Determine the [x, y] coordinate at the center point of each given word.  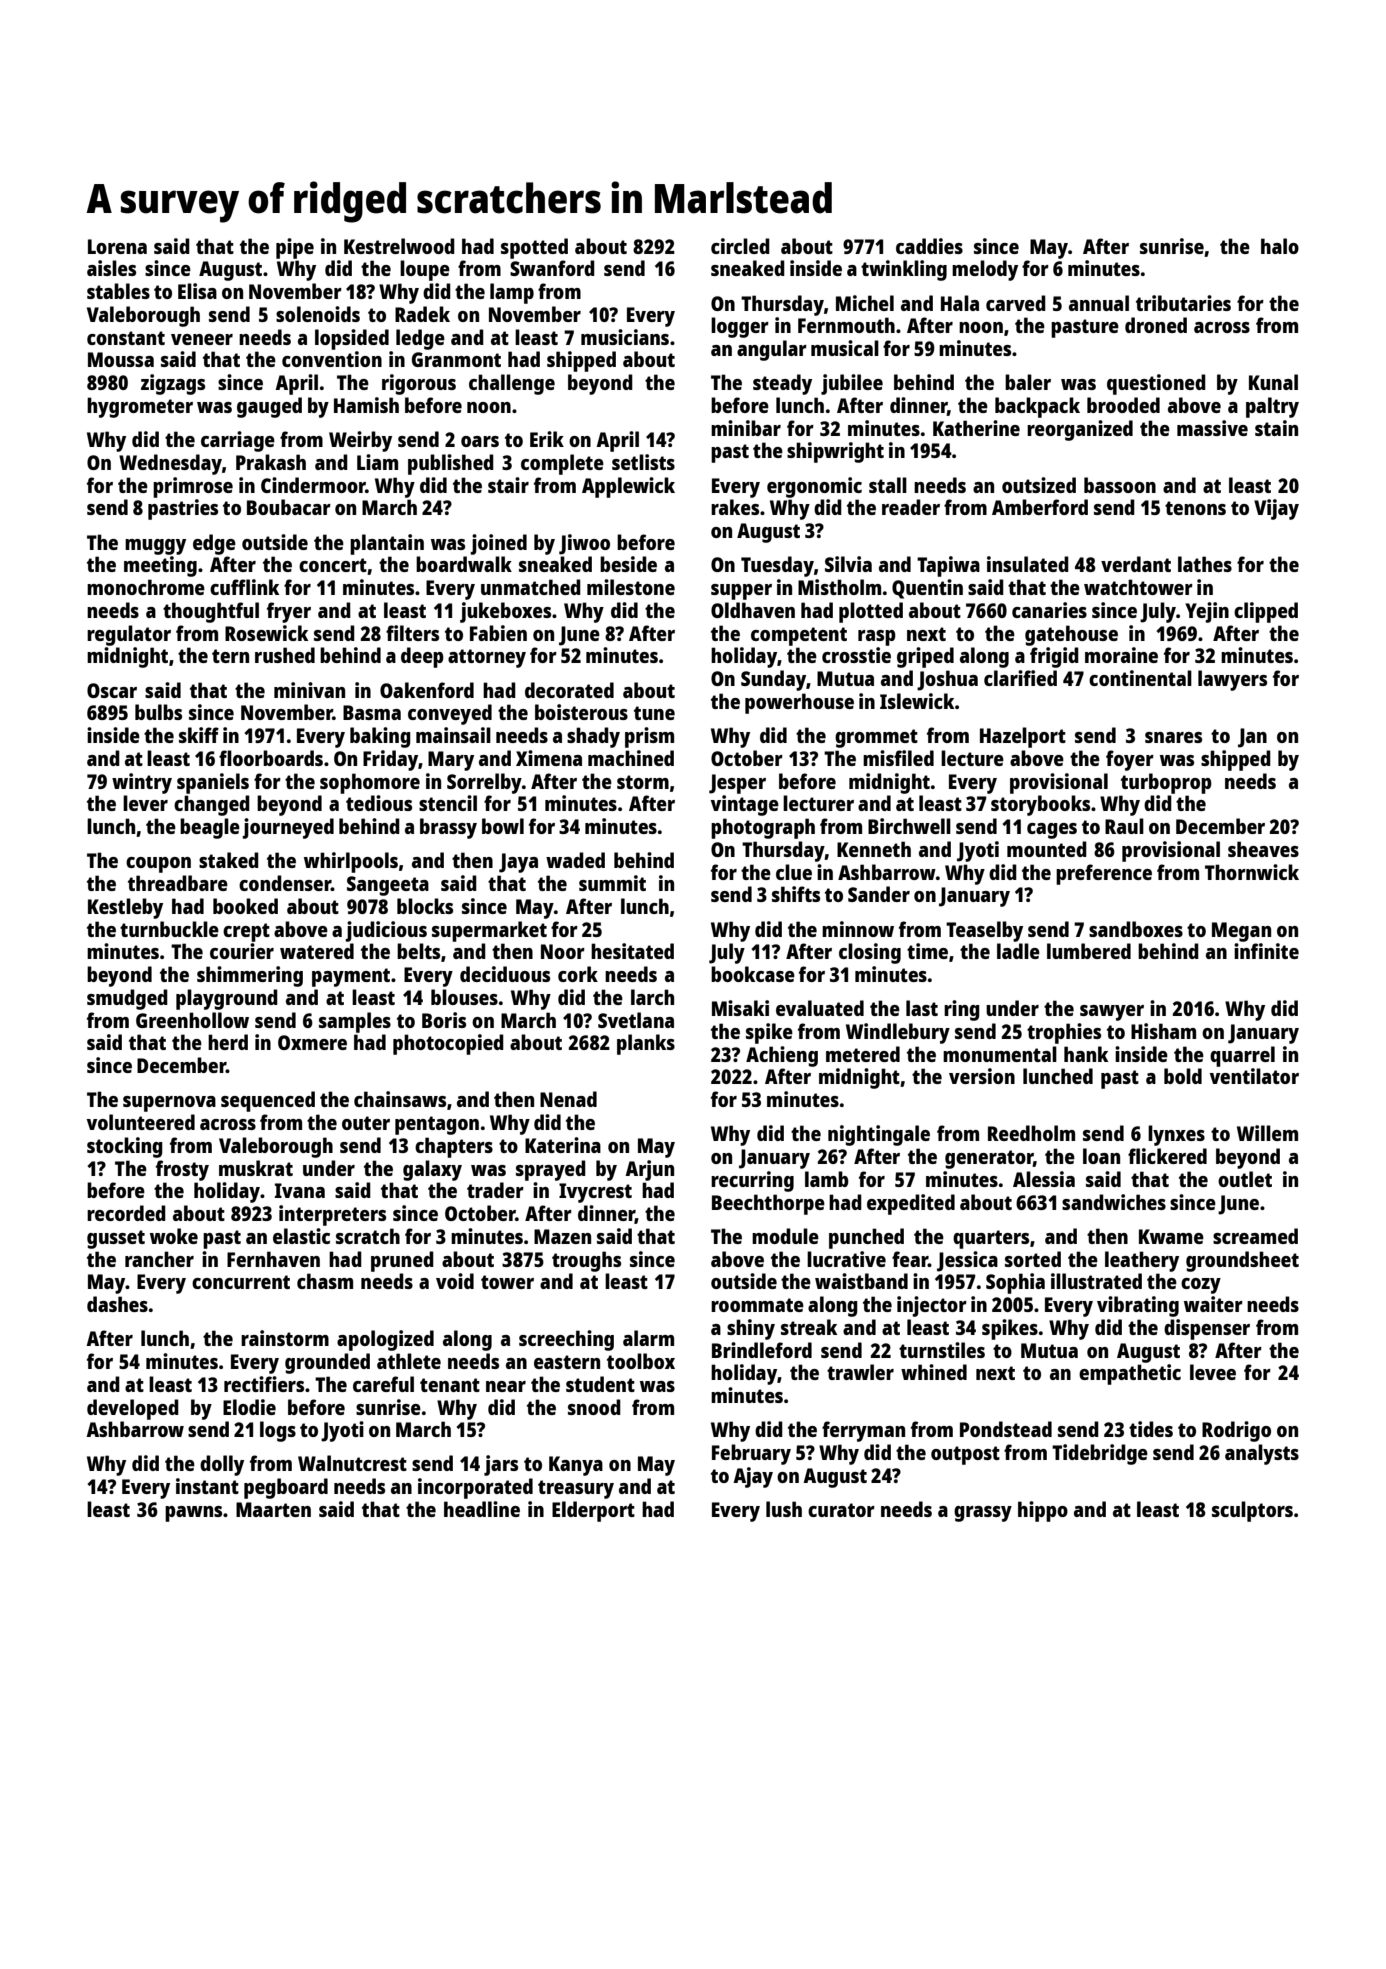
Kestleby [125, 908]
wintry [142, 783]
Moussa [121, 359]
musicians [625, 337]
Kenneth [874, 849]
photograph [763, 828]
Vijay [1276, 509]
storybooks [1040, 805]
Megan [1241, 932]
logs [278, 1431]
